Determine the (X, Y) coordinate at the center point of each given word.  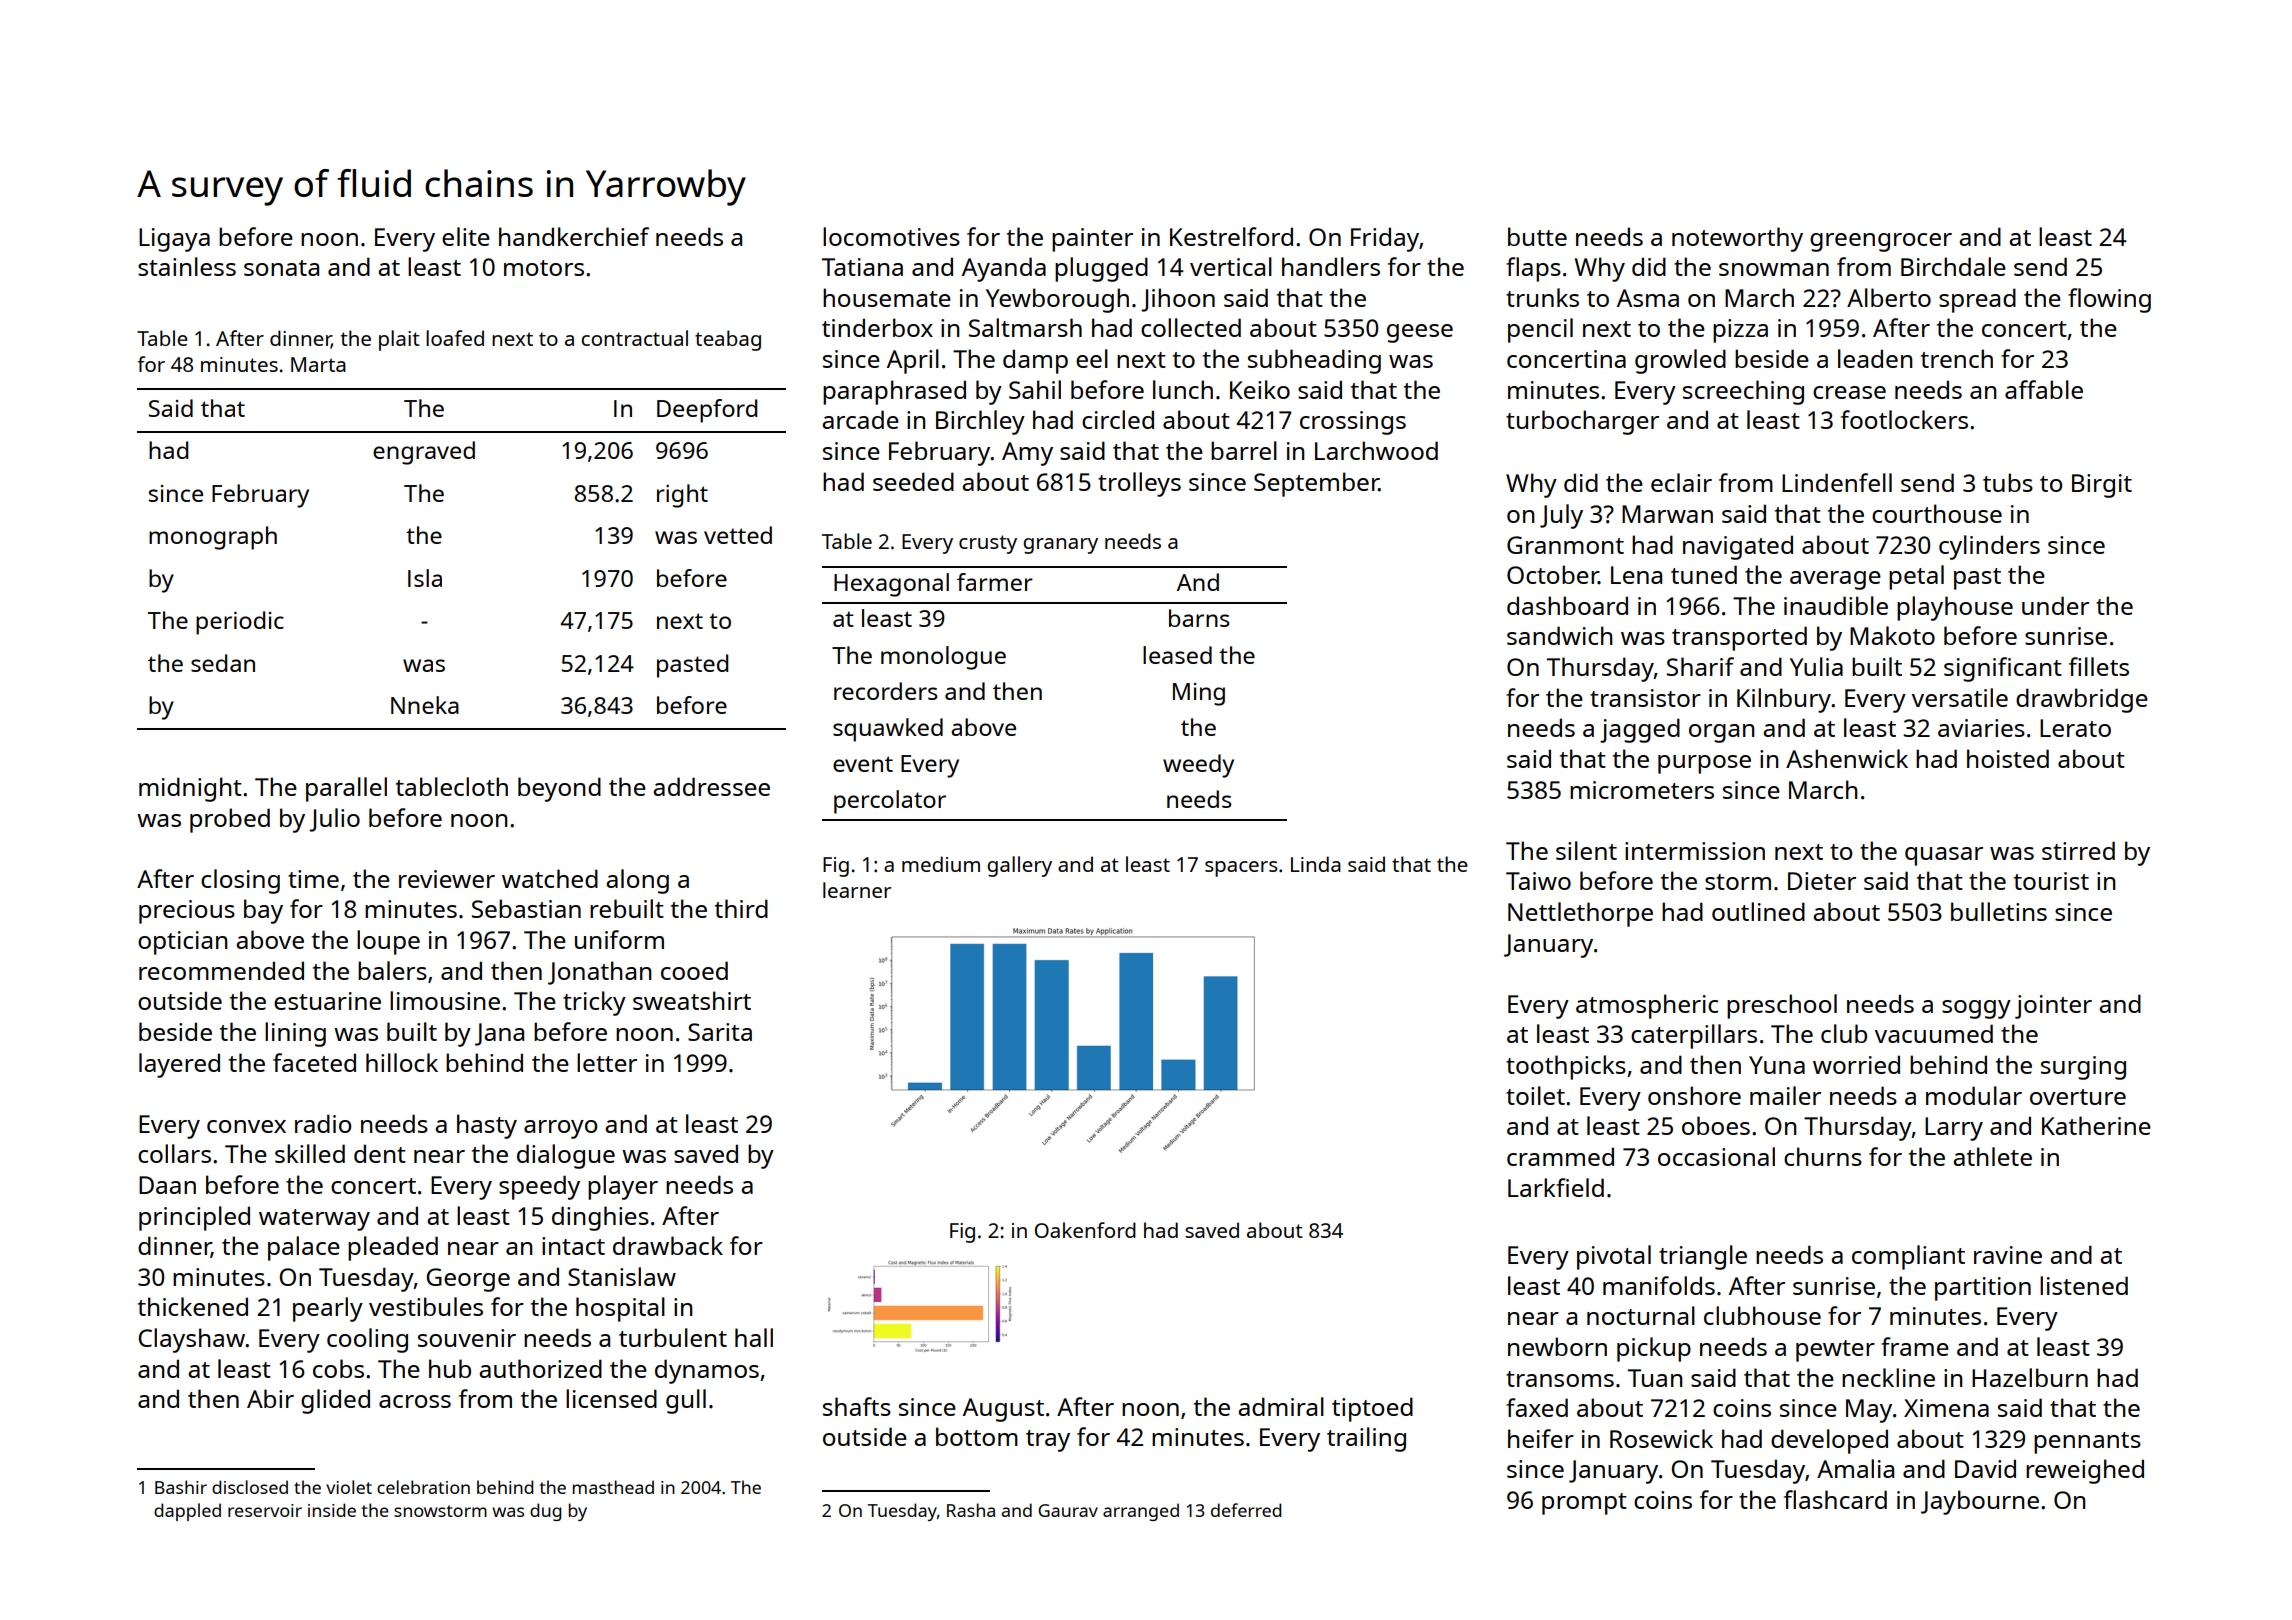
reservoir (265, 1510)
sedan (223, 663)
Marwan (1667, 514)
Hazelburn (2030, 1377)
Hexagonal (891, 585)
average (1835, 580)
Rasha (971, 1510)
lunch (1183, 389)
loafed (455, 338)
